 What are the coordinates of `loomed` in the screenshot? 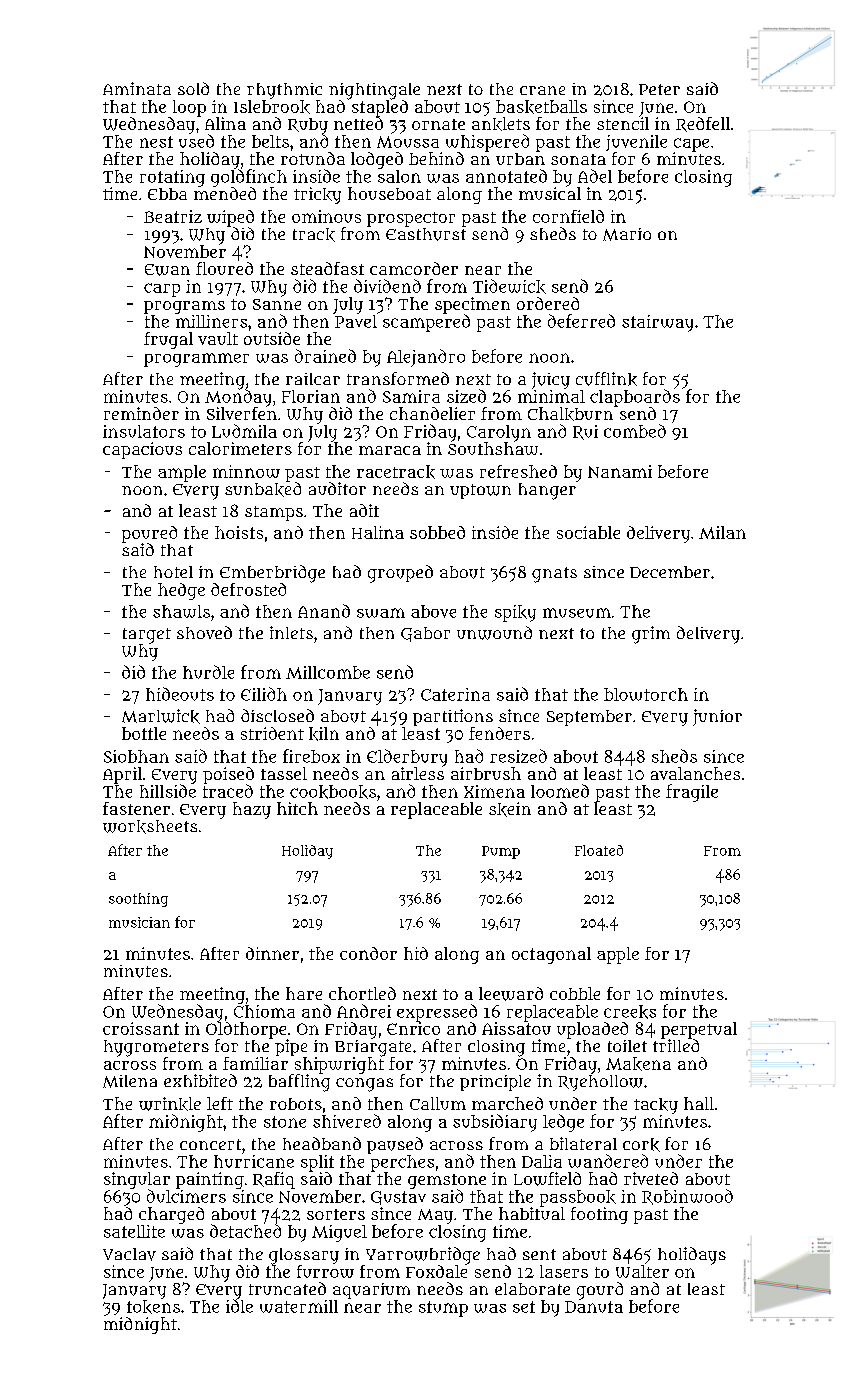 It's located at (560, 791).
